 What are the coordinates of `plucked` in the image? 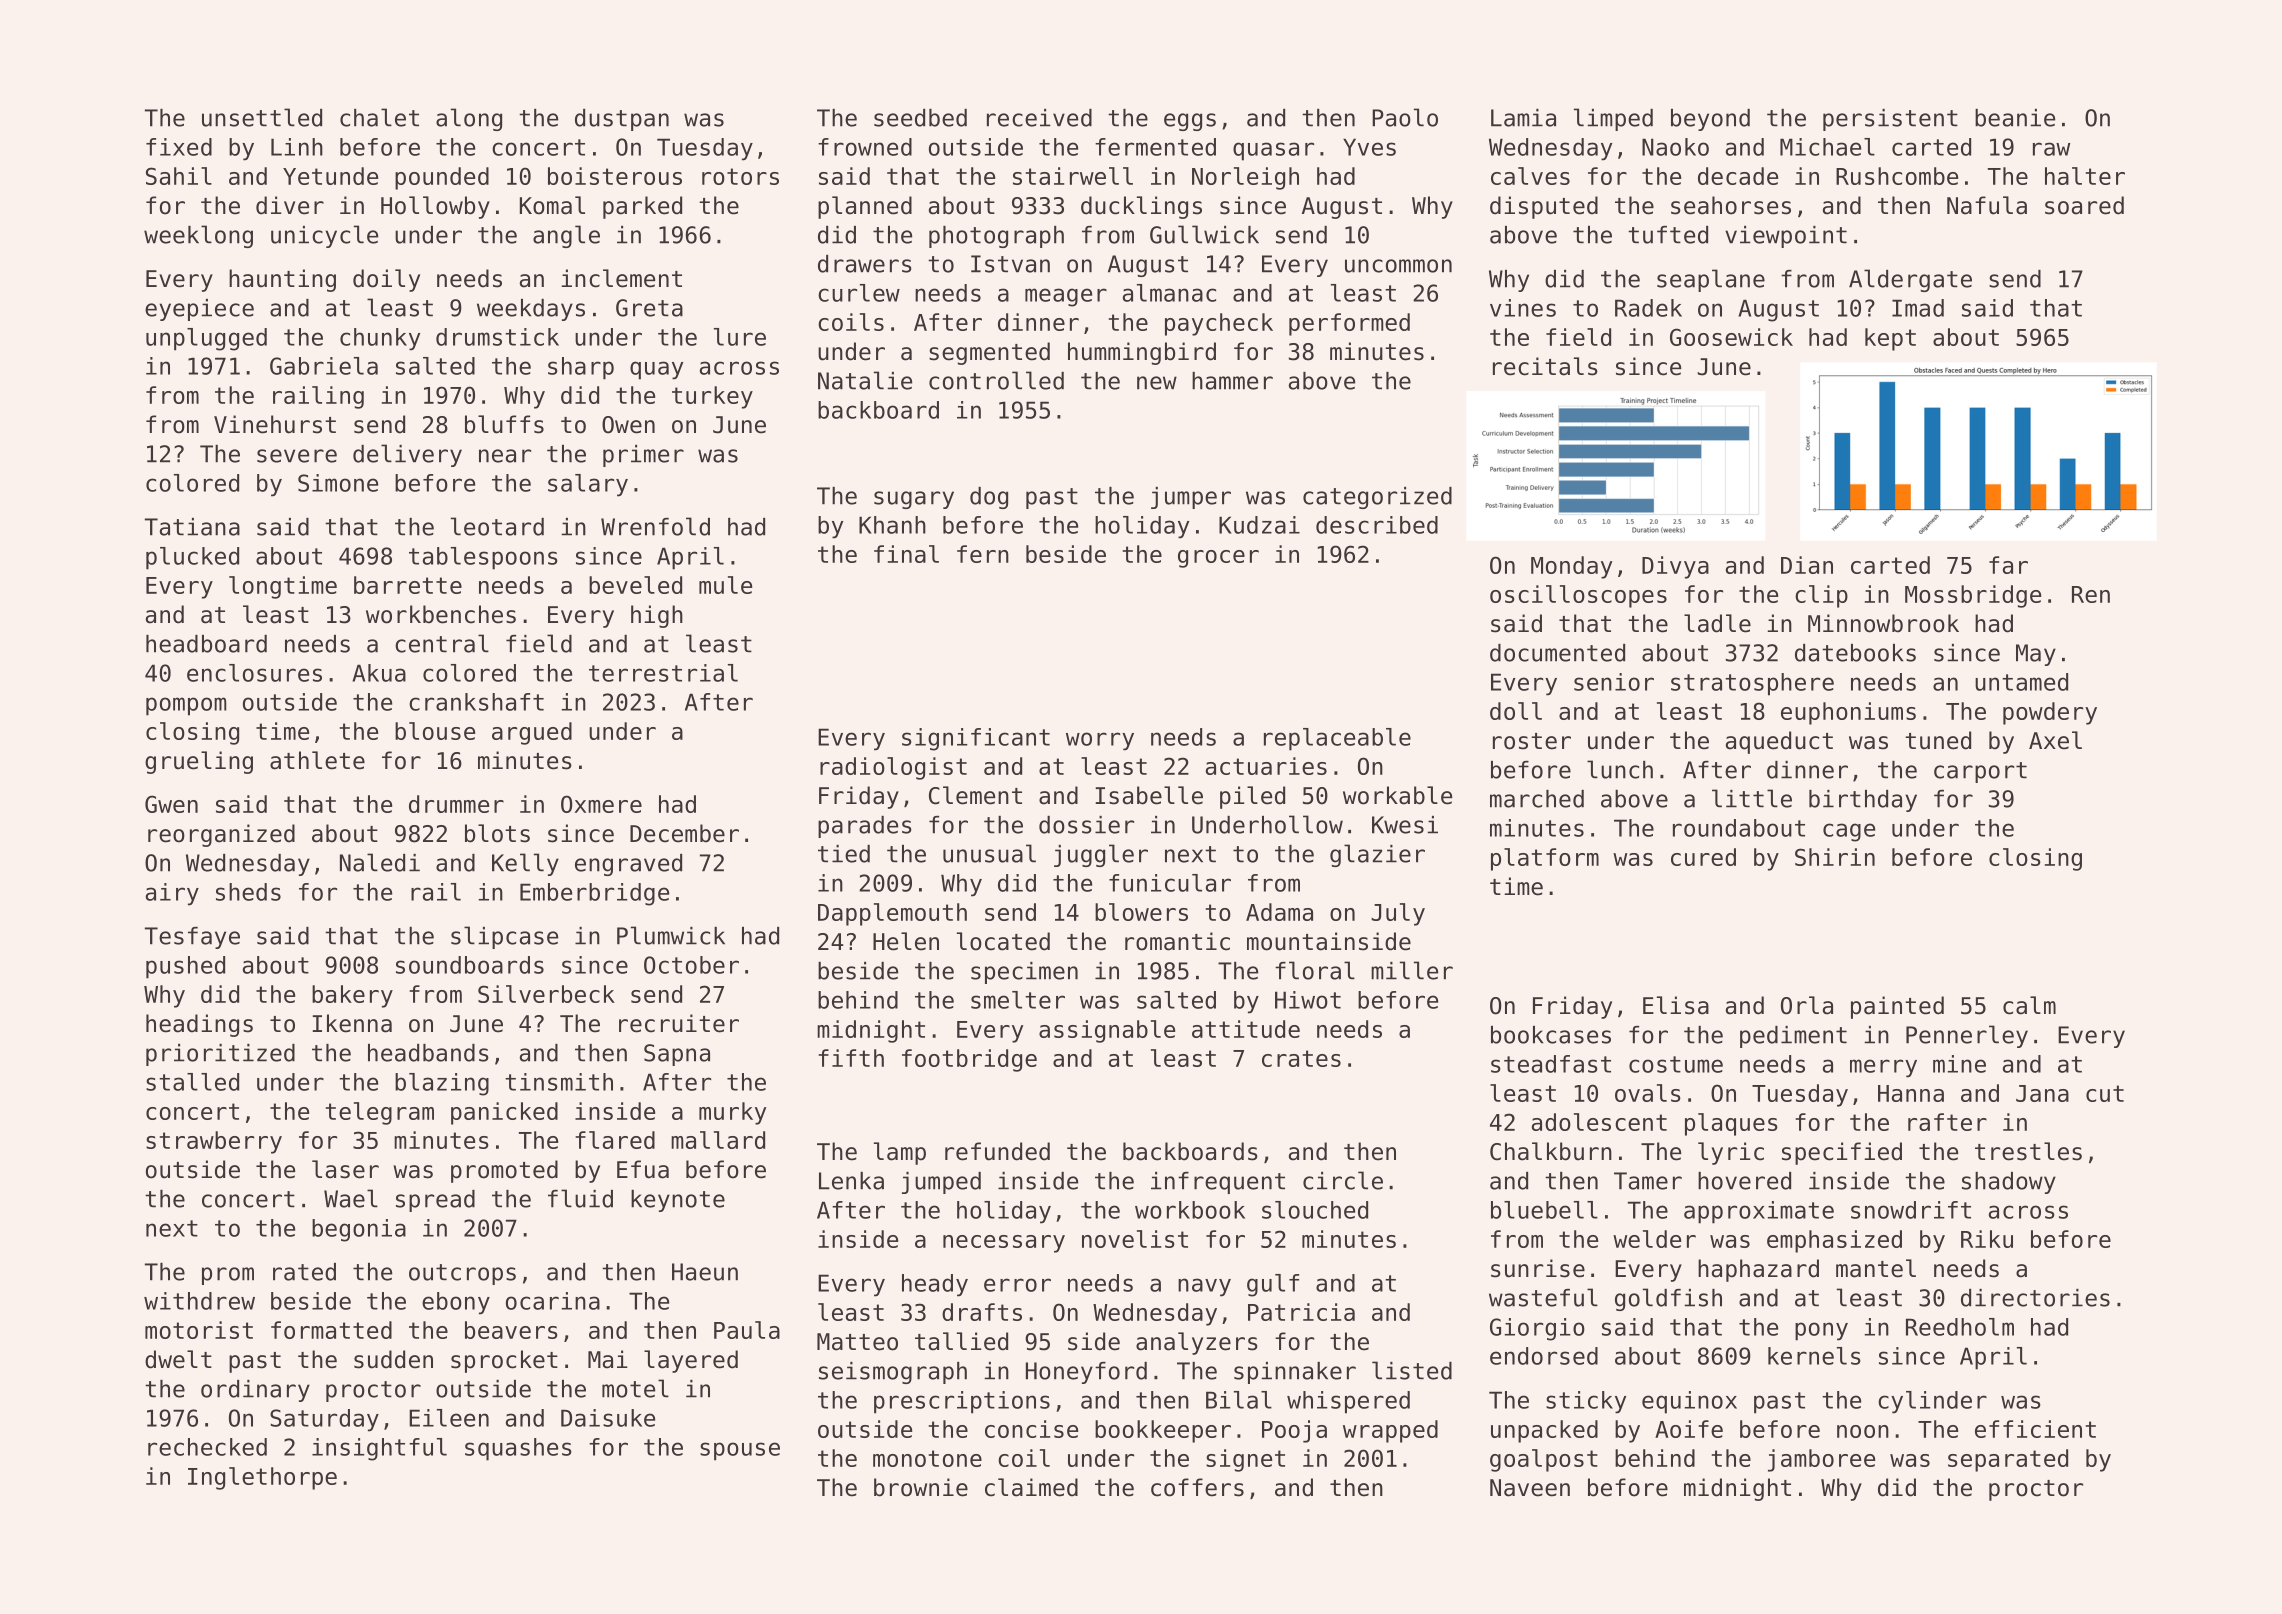 It's located at (192, 558).
